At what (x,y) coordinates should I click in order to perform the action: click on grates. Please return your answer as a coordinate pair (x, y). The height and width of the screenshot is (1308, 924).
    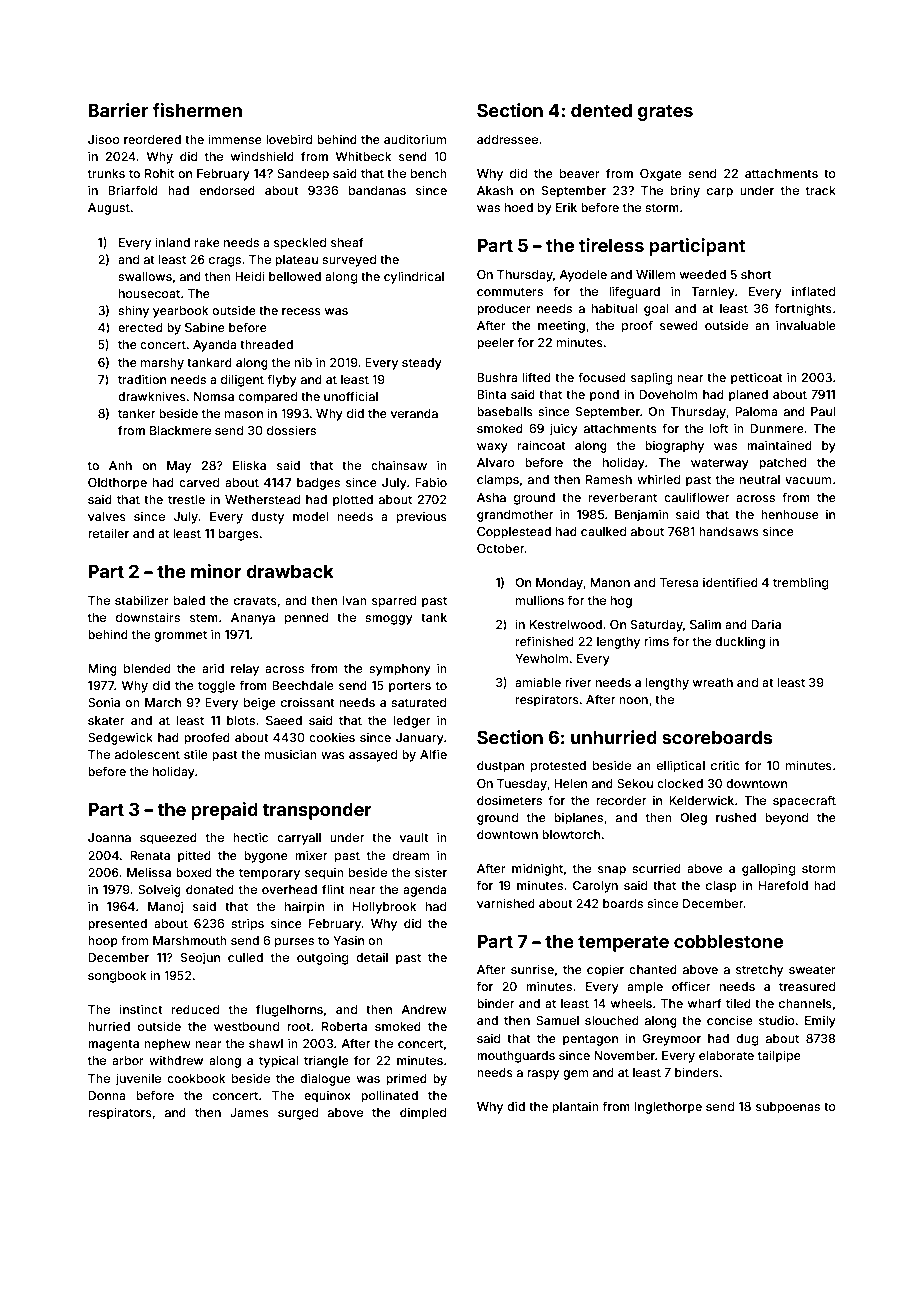
    Looking at the image, I should click on (665, 112).
